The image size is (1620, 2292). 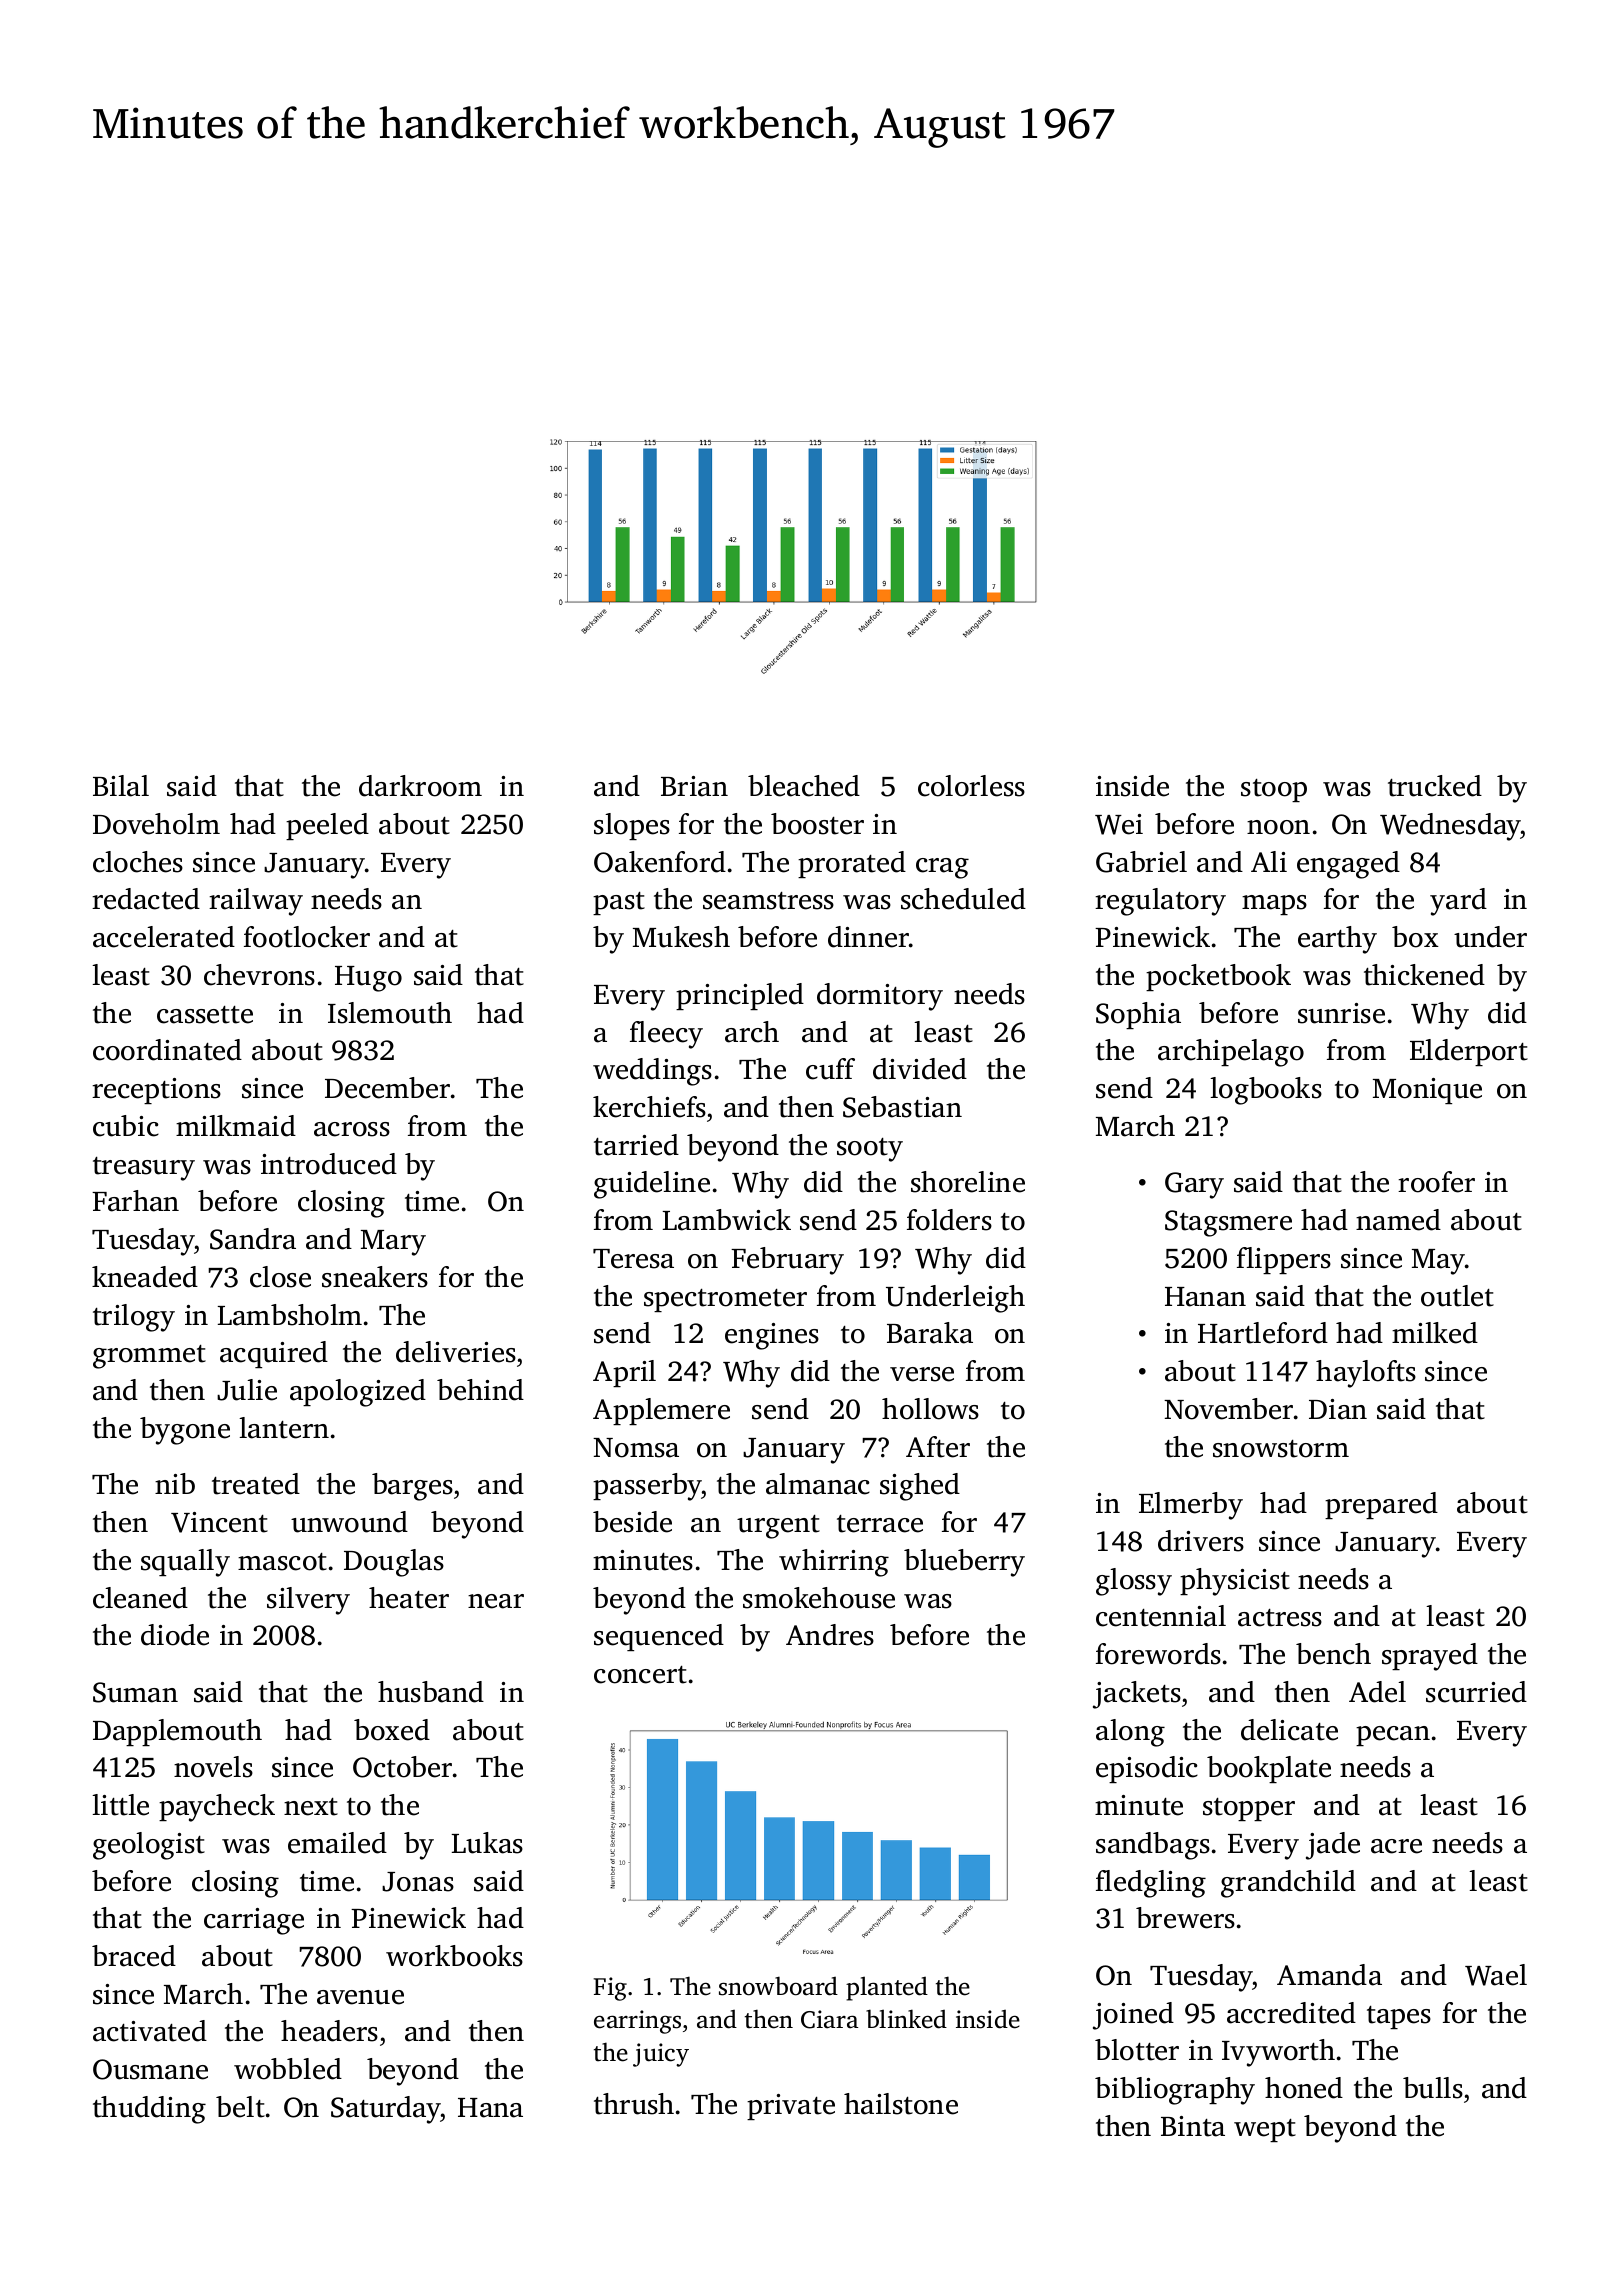 I want to click on darkroom, so click(x=420, y=786).
